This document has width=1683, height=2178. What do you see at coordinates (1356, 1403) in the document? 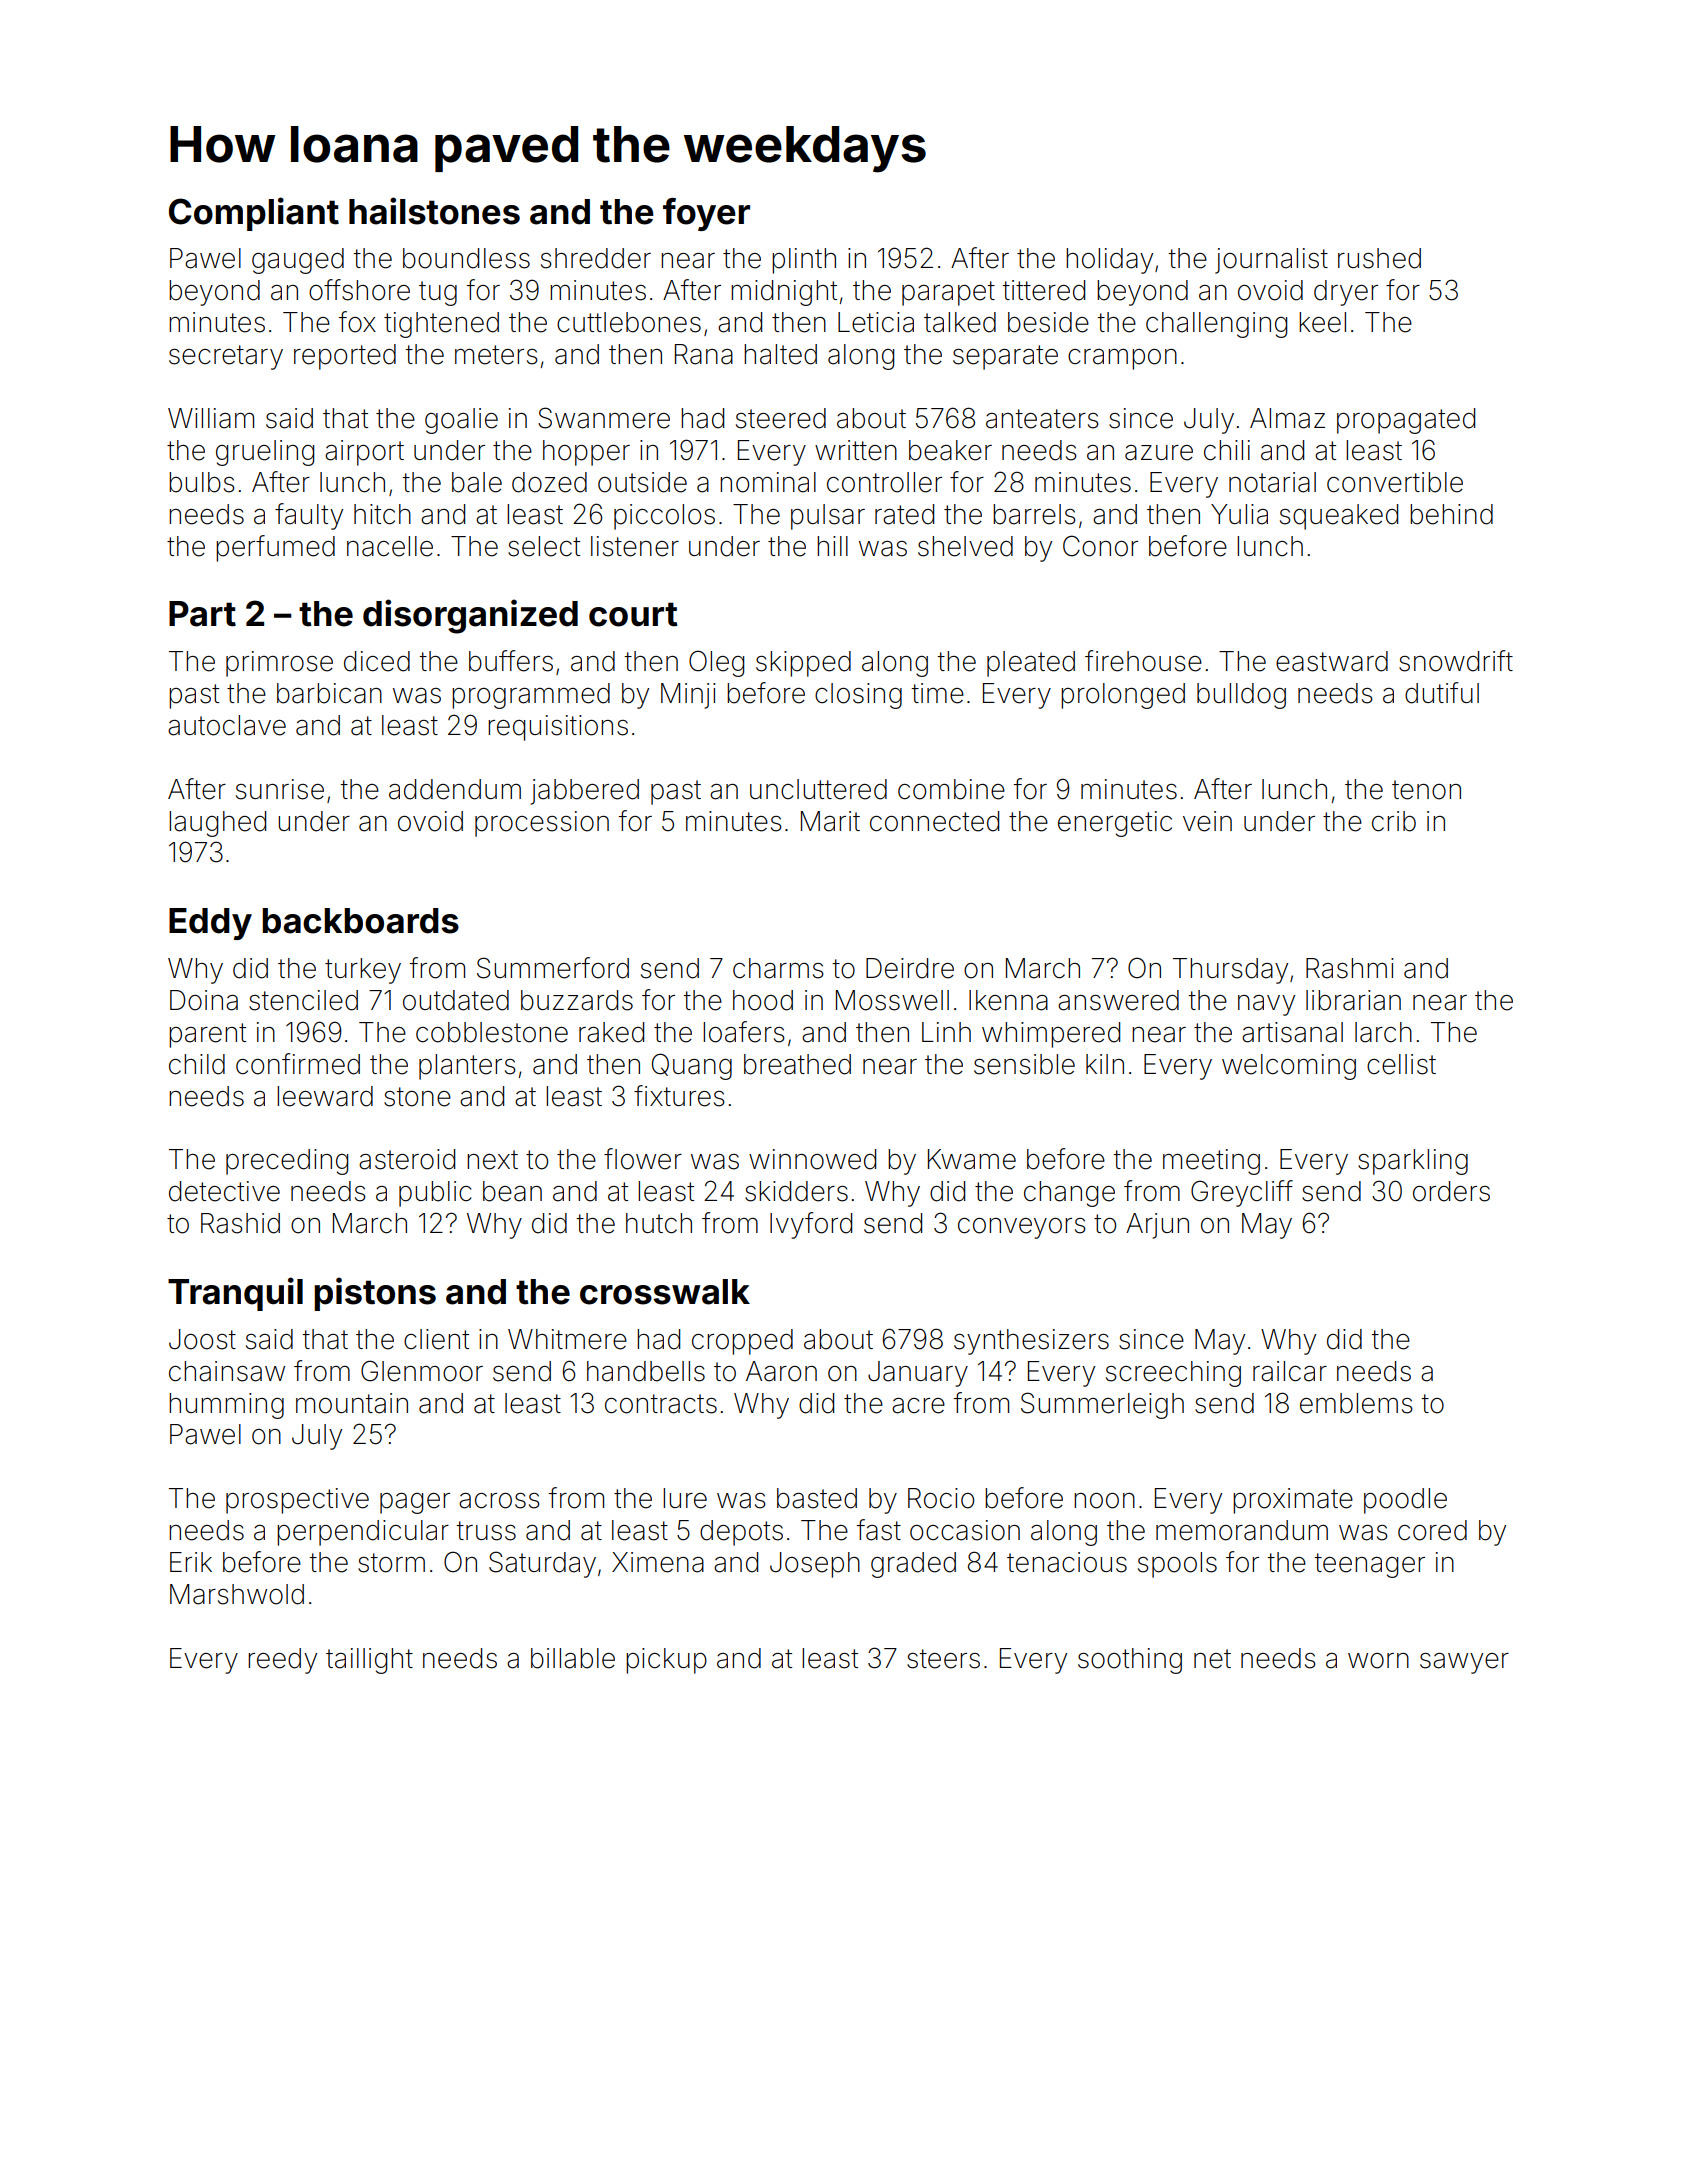
I see `emblems` at bounding box center [1356, 1403].
